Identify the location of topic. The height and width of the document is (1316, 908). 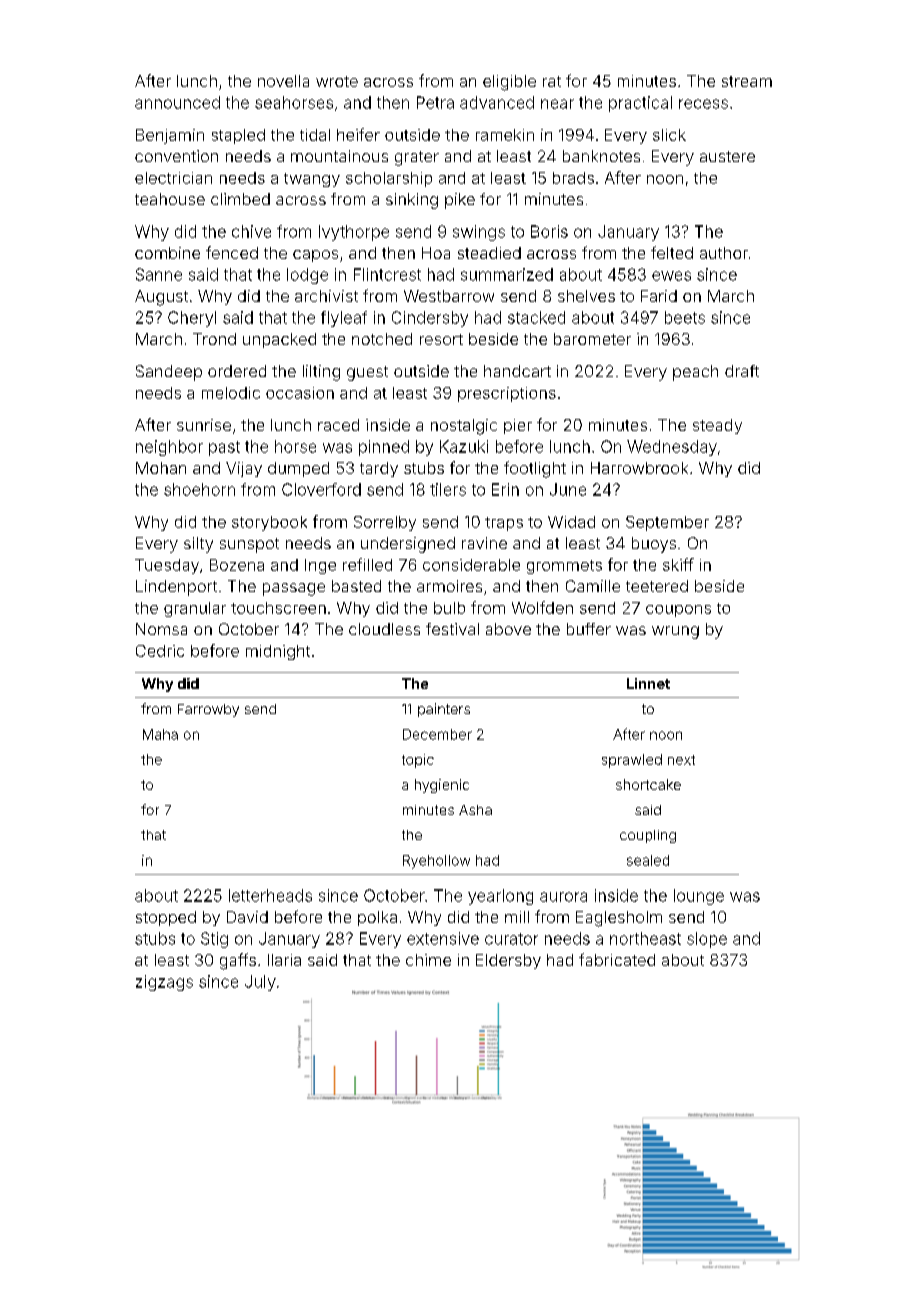
(418, 761).
